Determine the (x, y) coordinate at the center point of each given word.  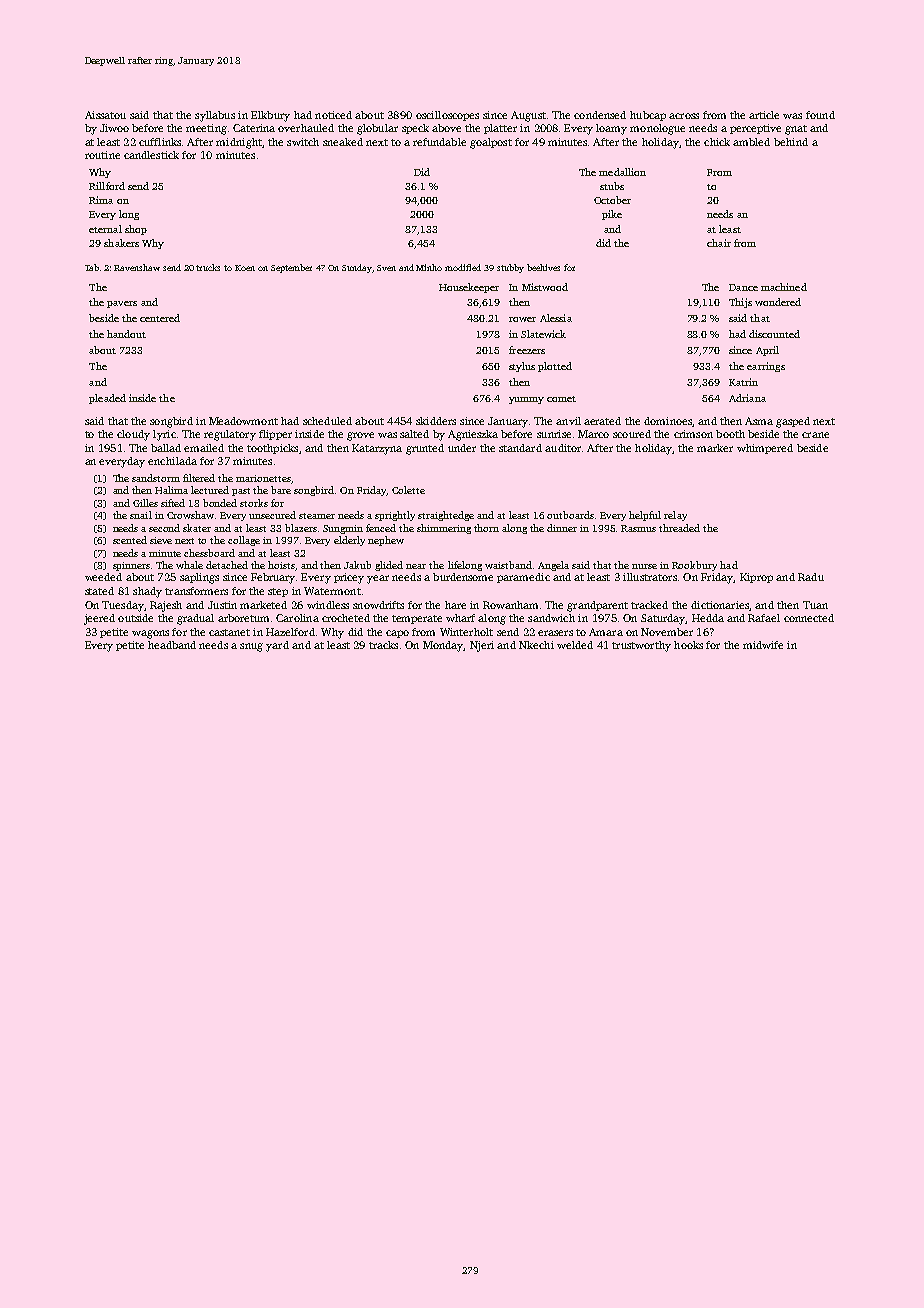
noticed (333, 115)
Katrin (743, 382)
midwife (763, 645)
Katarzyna (377, 449)
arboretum (243, 618)
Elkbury (270, 116)
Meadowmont (243, 421)
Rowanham (510, 605)
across (684, 116)
